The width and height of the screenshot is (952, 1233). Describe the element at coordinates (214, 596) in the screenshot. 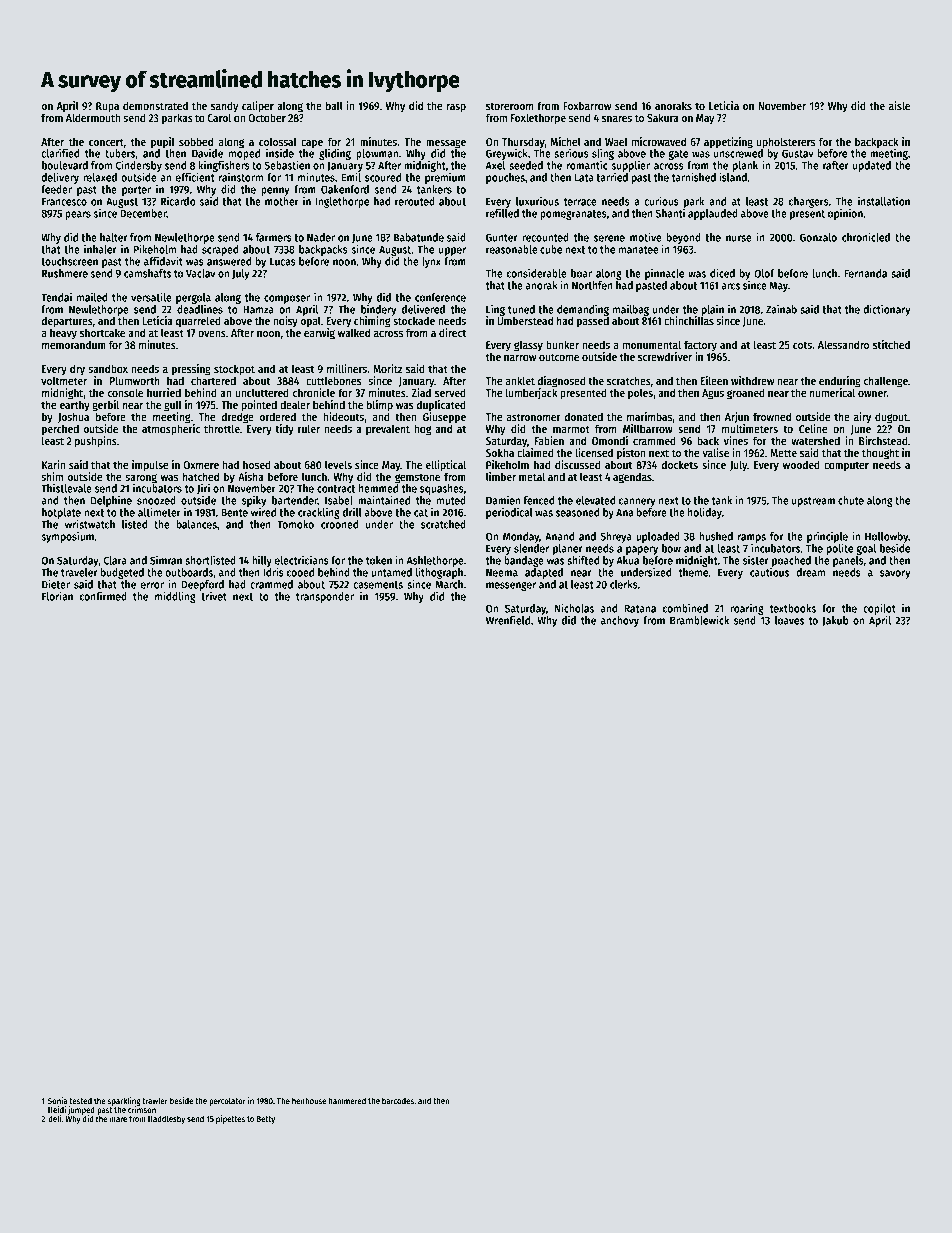

I see `trivet` at that location.
